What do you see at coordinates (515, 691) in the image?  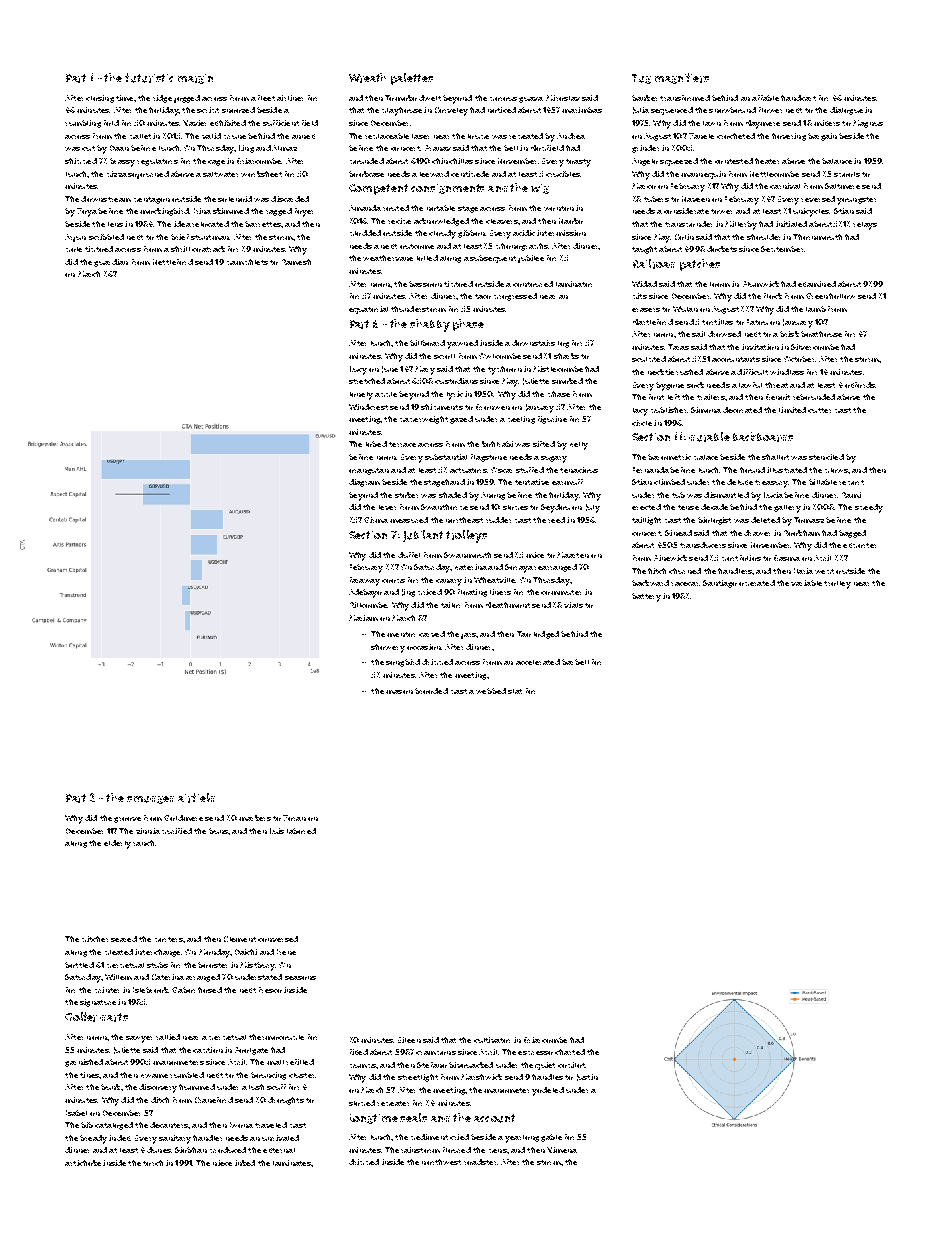 I see `slat` at bounding box center [515, 691].
